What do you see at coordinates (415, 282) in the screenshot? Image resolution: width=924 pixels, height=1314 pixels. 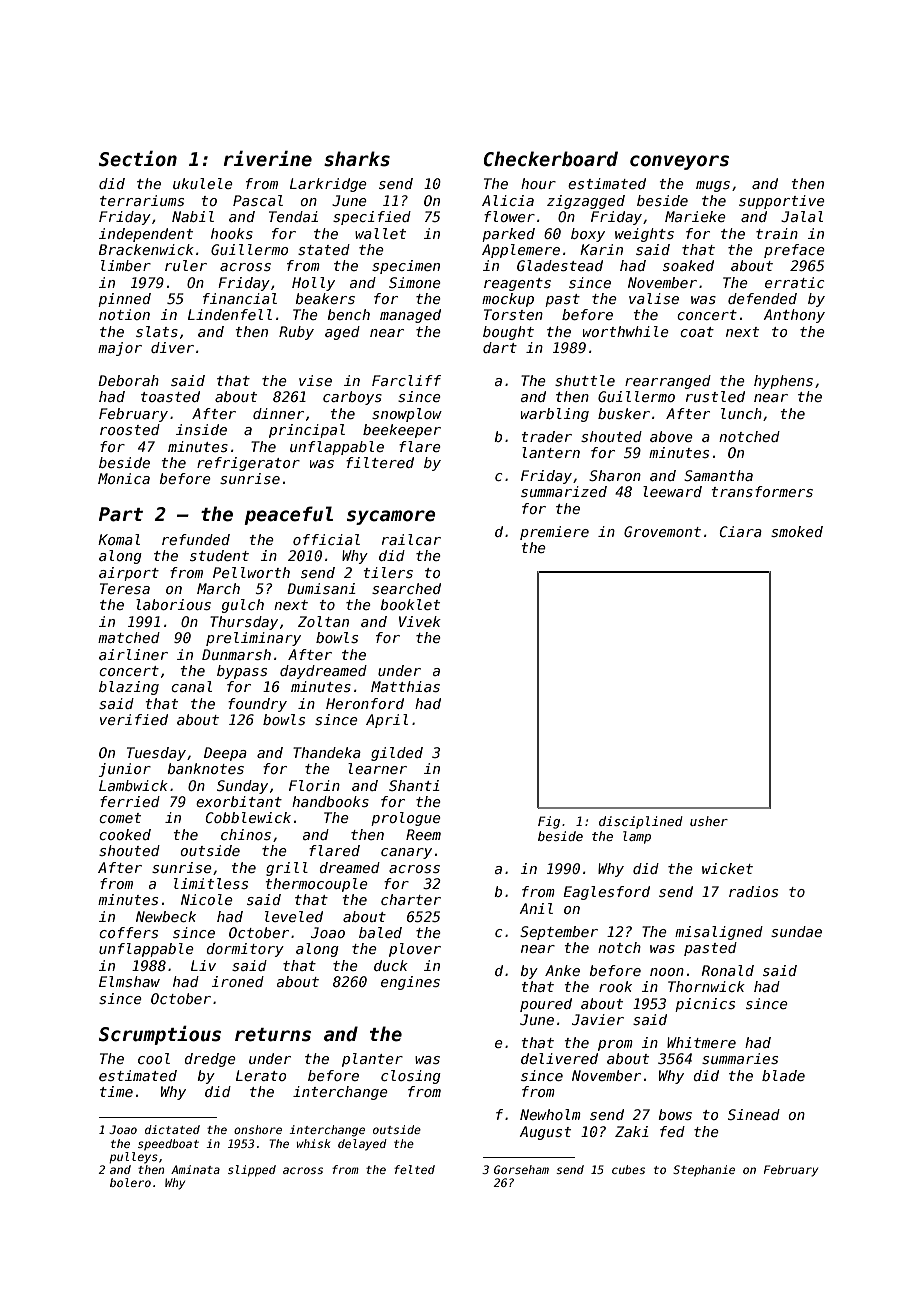 I see `Simone` at bounding box center [415, 282].
